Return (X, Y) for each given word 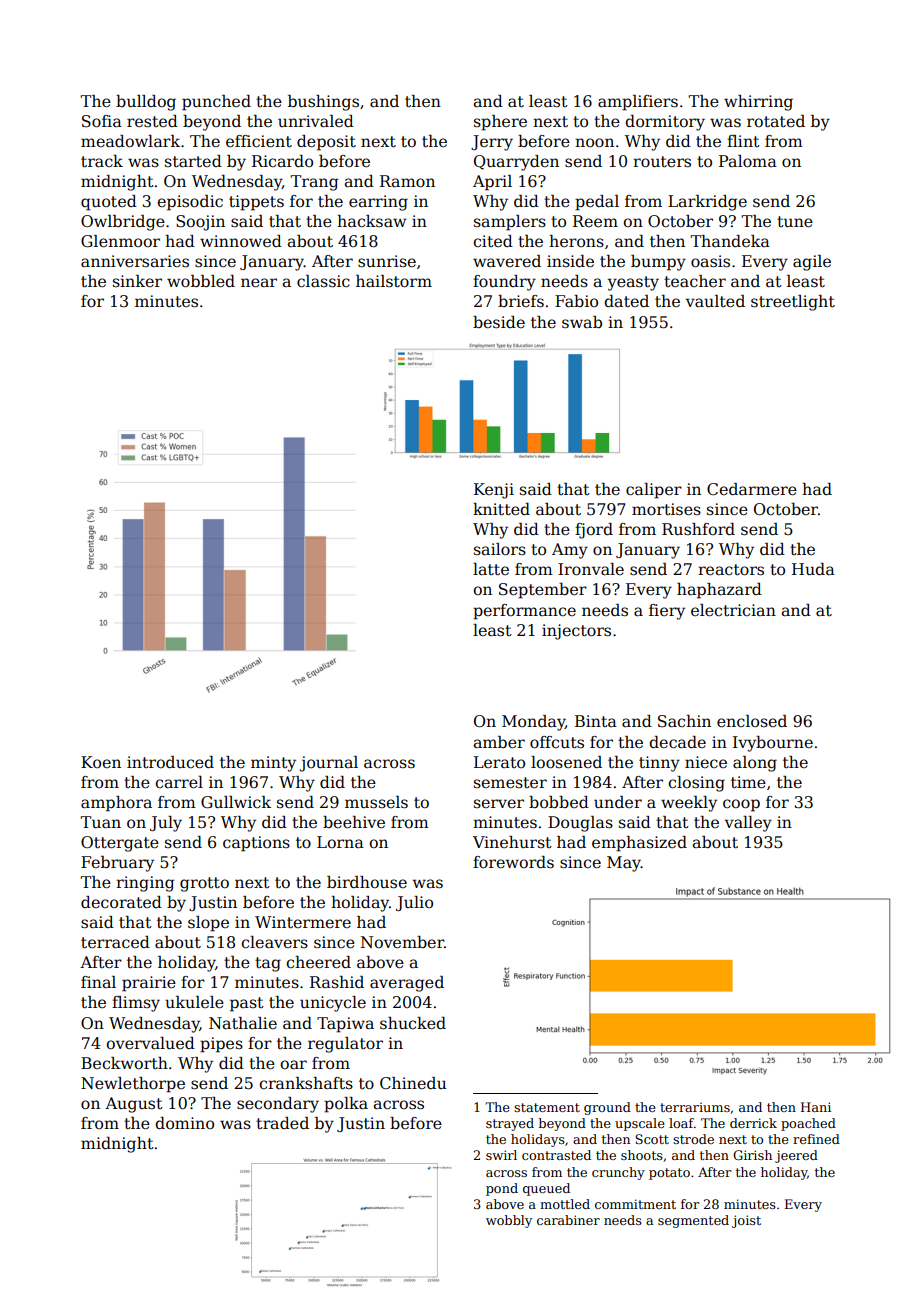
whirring (758, 103)
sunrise (387, 261)
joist (746, 1221)
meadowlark (130, 141)
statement (547, 1107)
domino (184, 1123)
